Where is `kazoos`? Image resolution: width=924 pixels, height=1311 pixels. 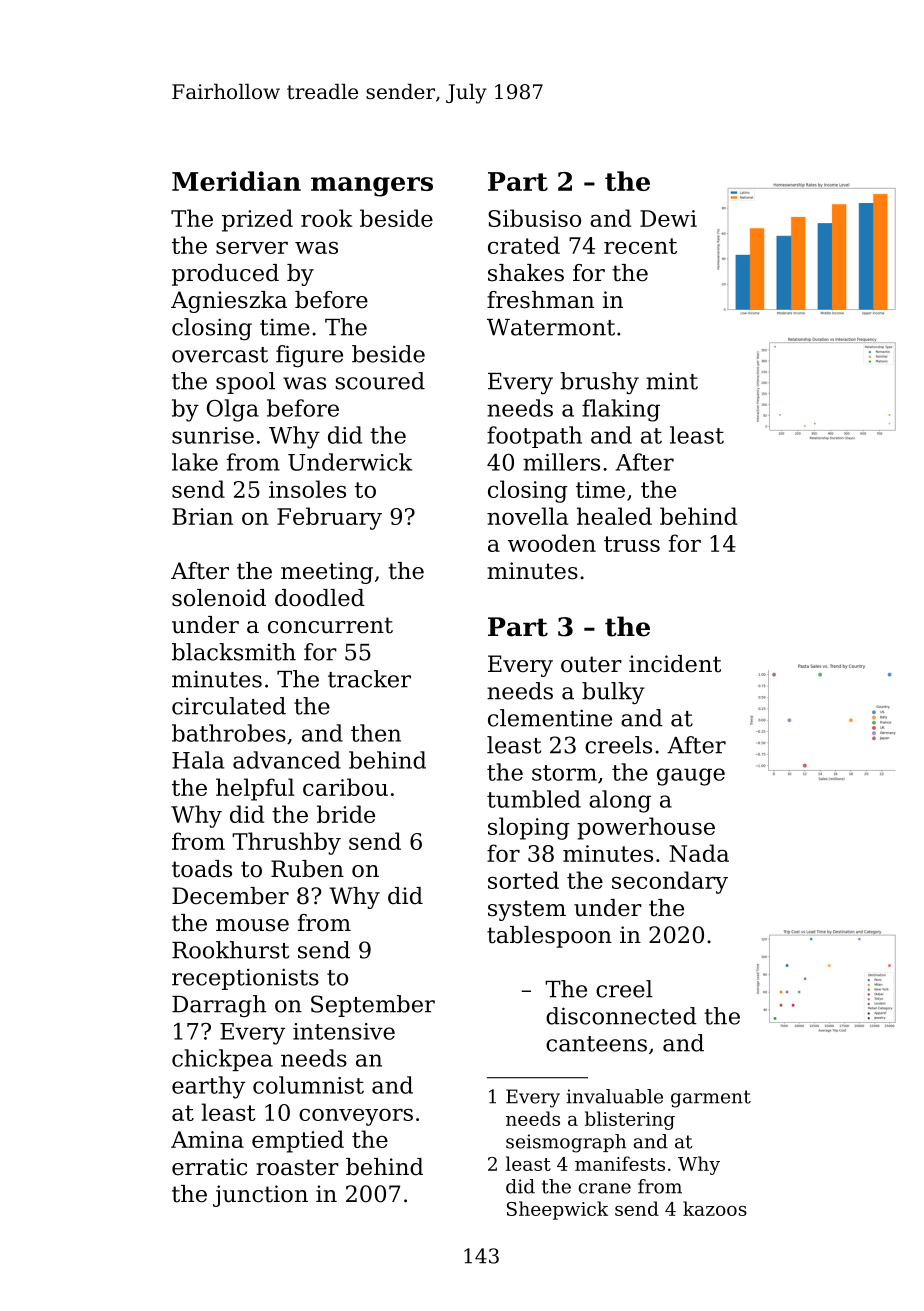
kazoos is located at coordinates (715, 1208).
